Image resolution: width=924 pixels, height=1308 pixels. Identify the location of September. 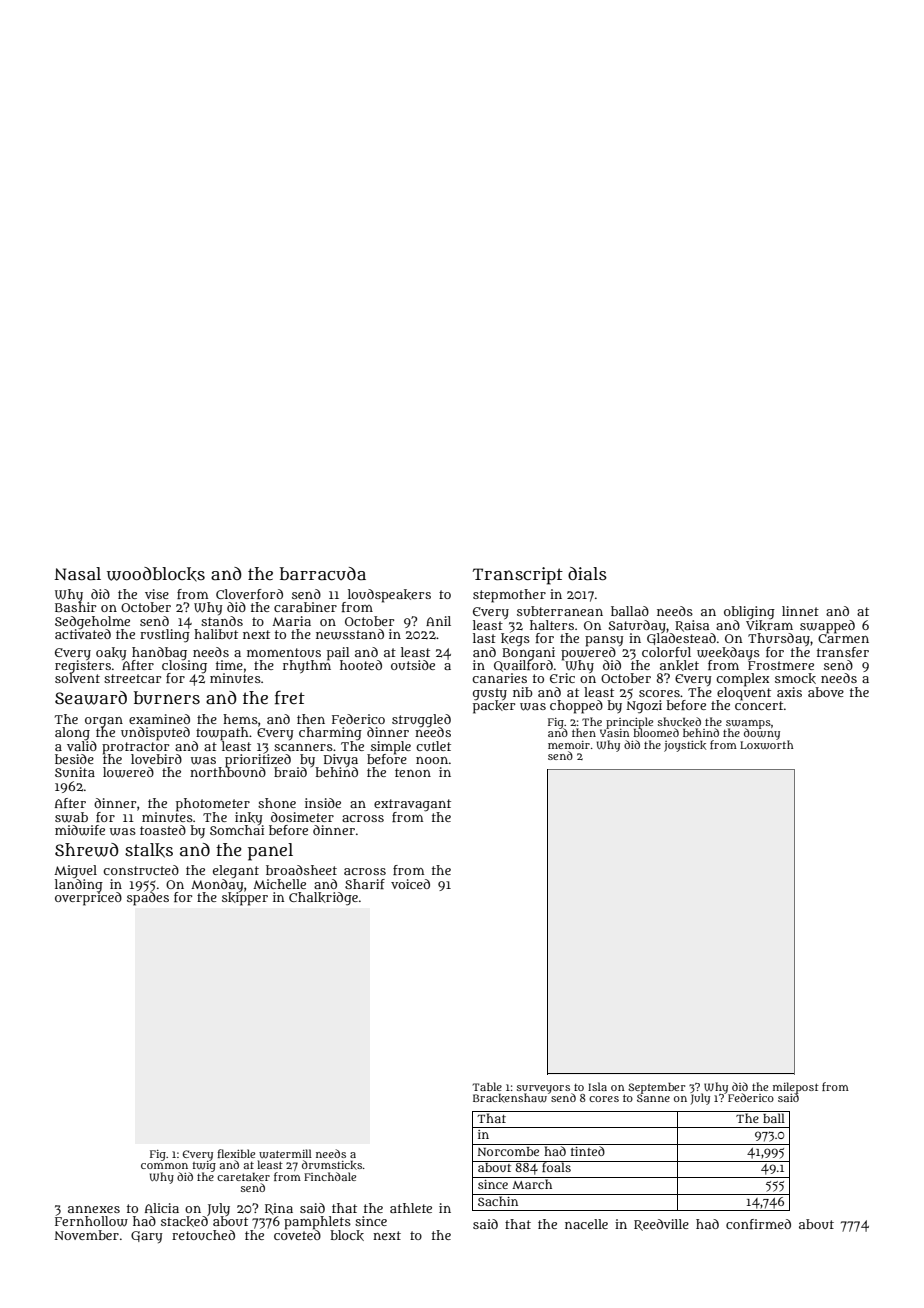
(656, 1088).
